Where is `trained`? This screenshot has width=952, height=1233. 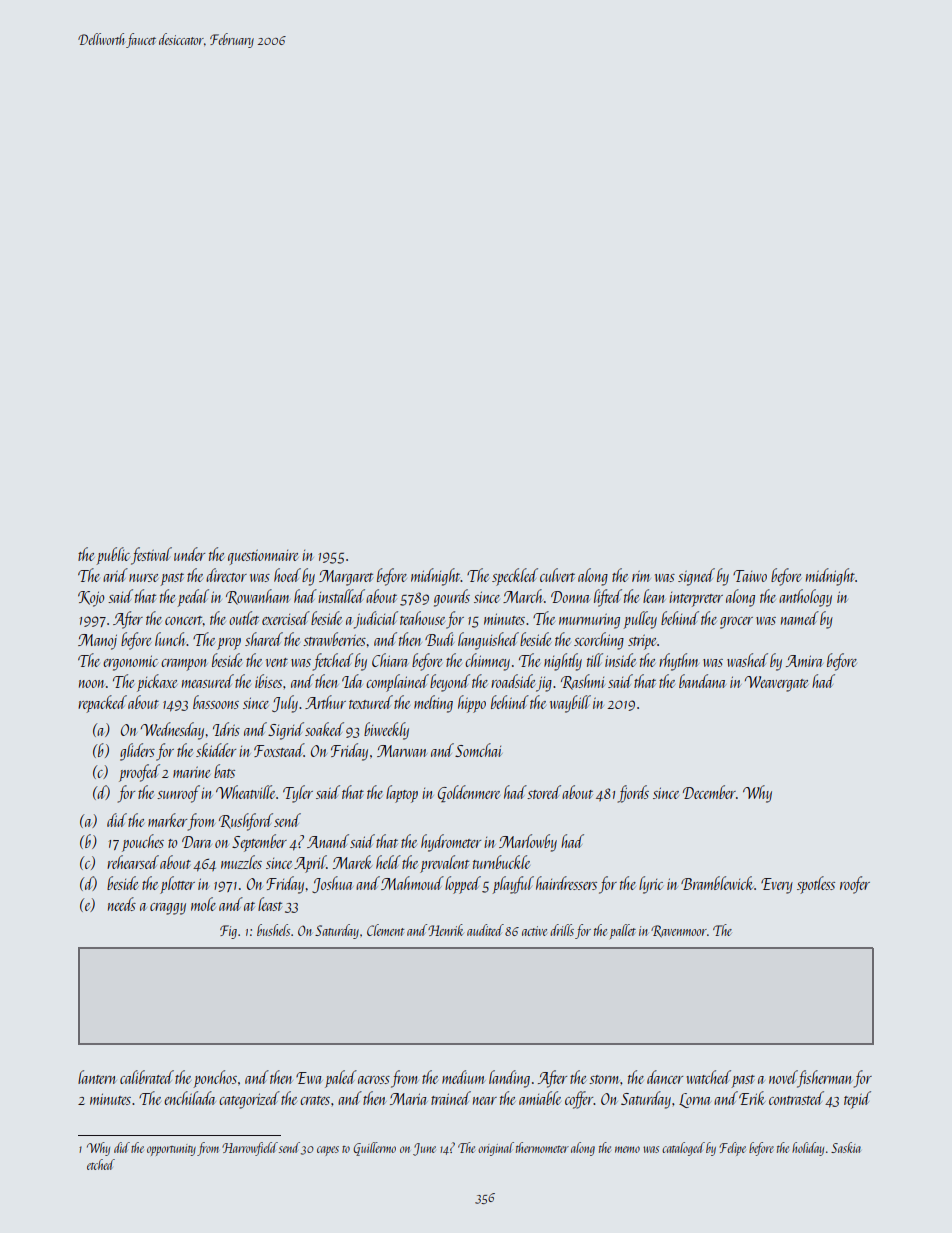 trained is located at coordinates (451, 1098).
